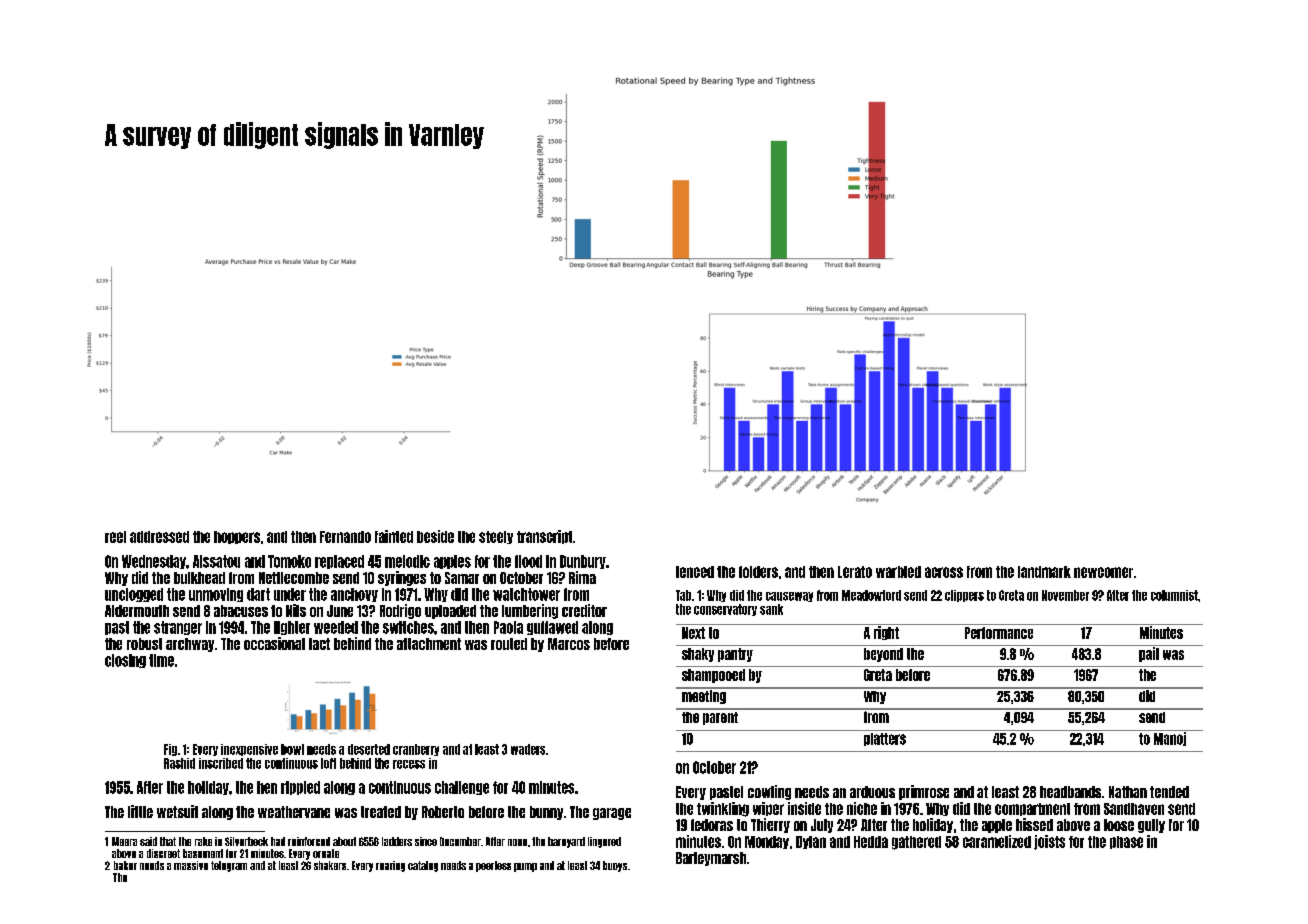 The image size is (1308, 924). Describe the element at coordinates (125, 661) in the page. I see `closing` at that location.
